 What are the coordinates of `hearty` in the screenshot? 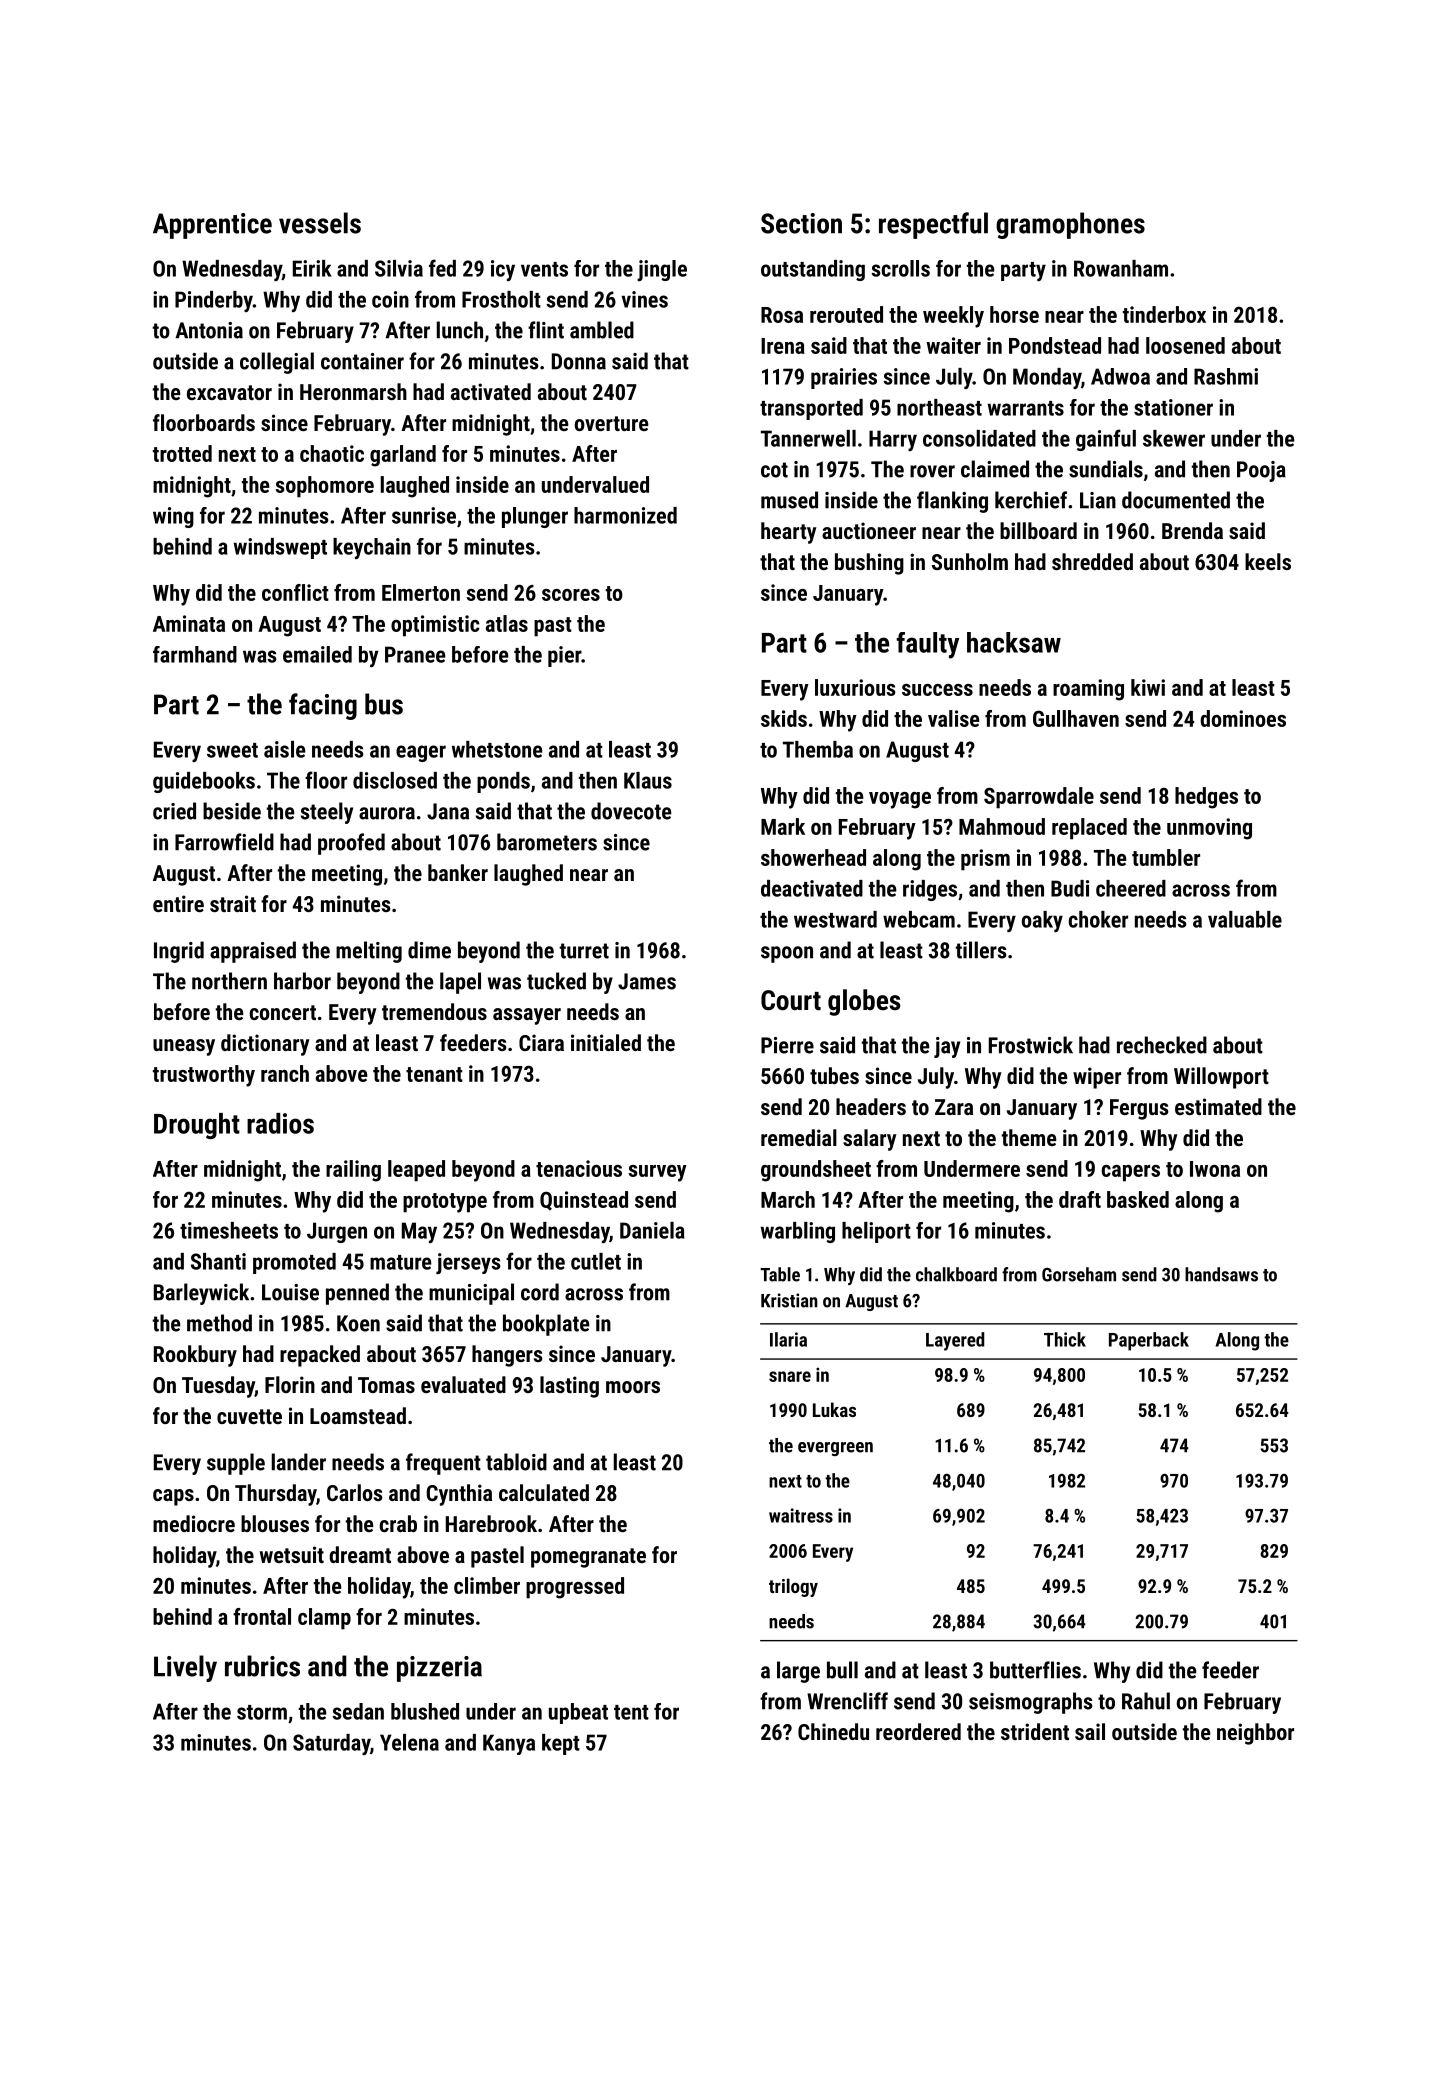 It's located at (789, 533).
